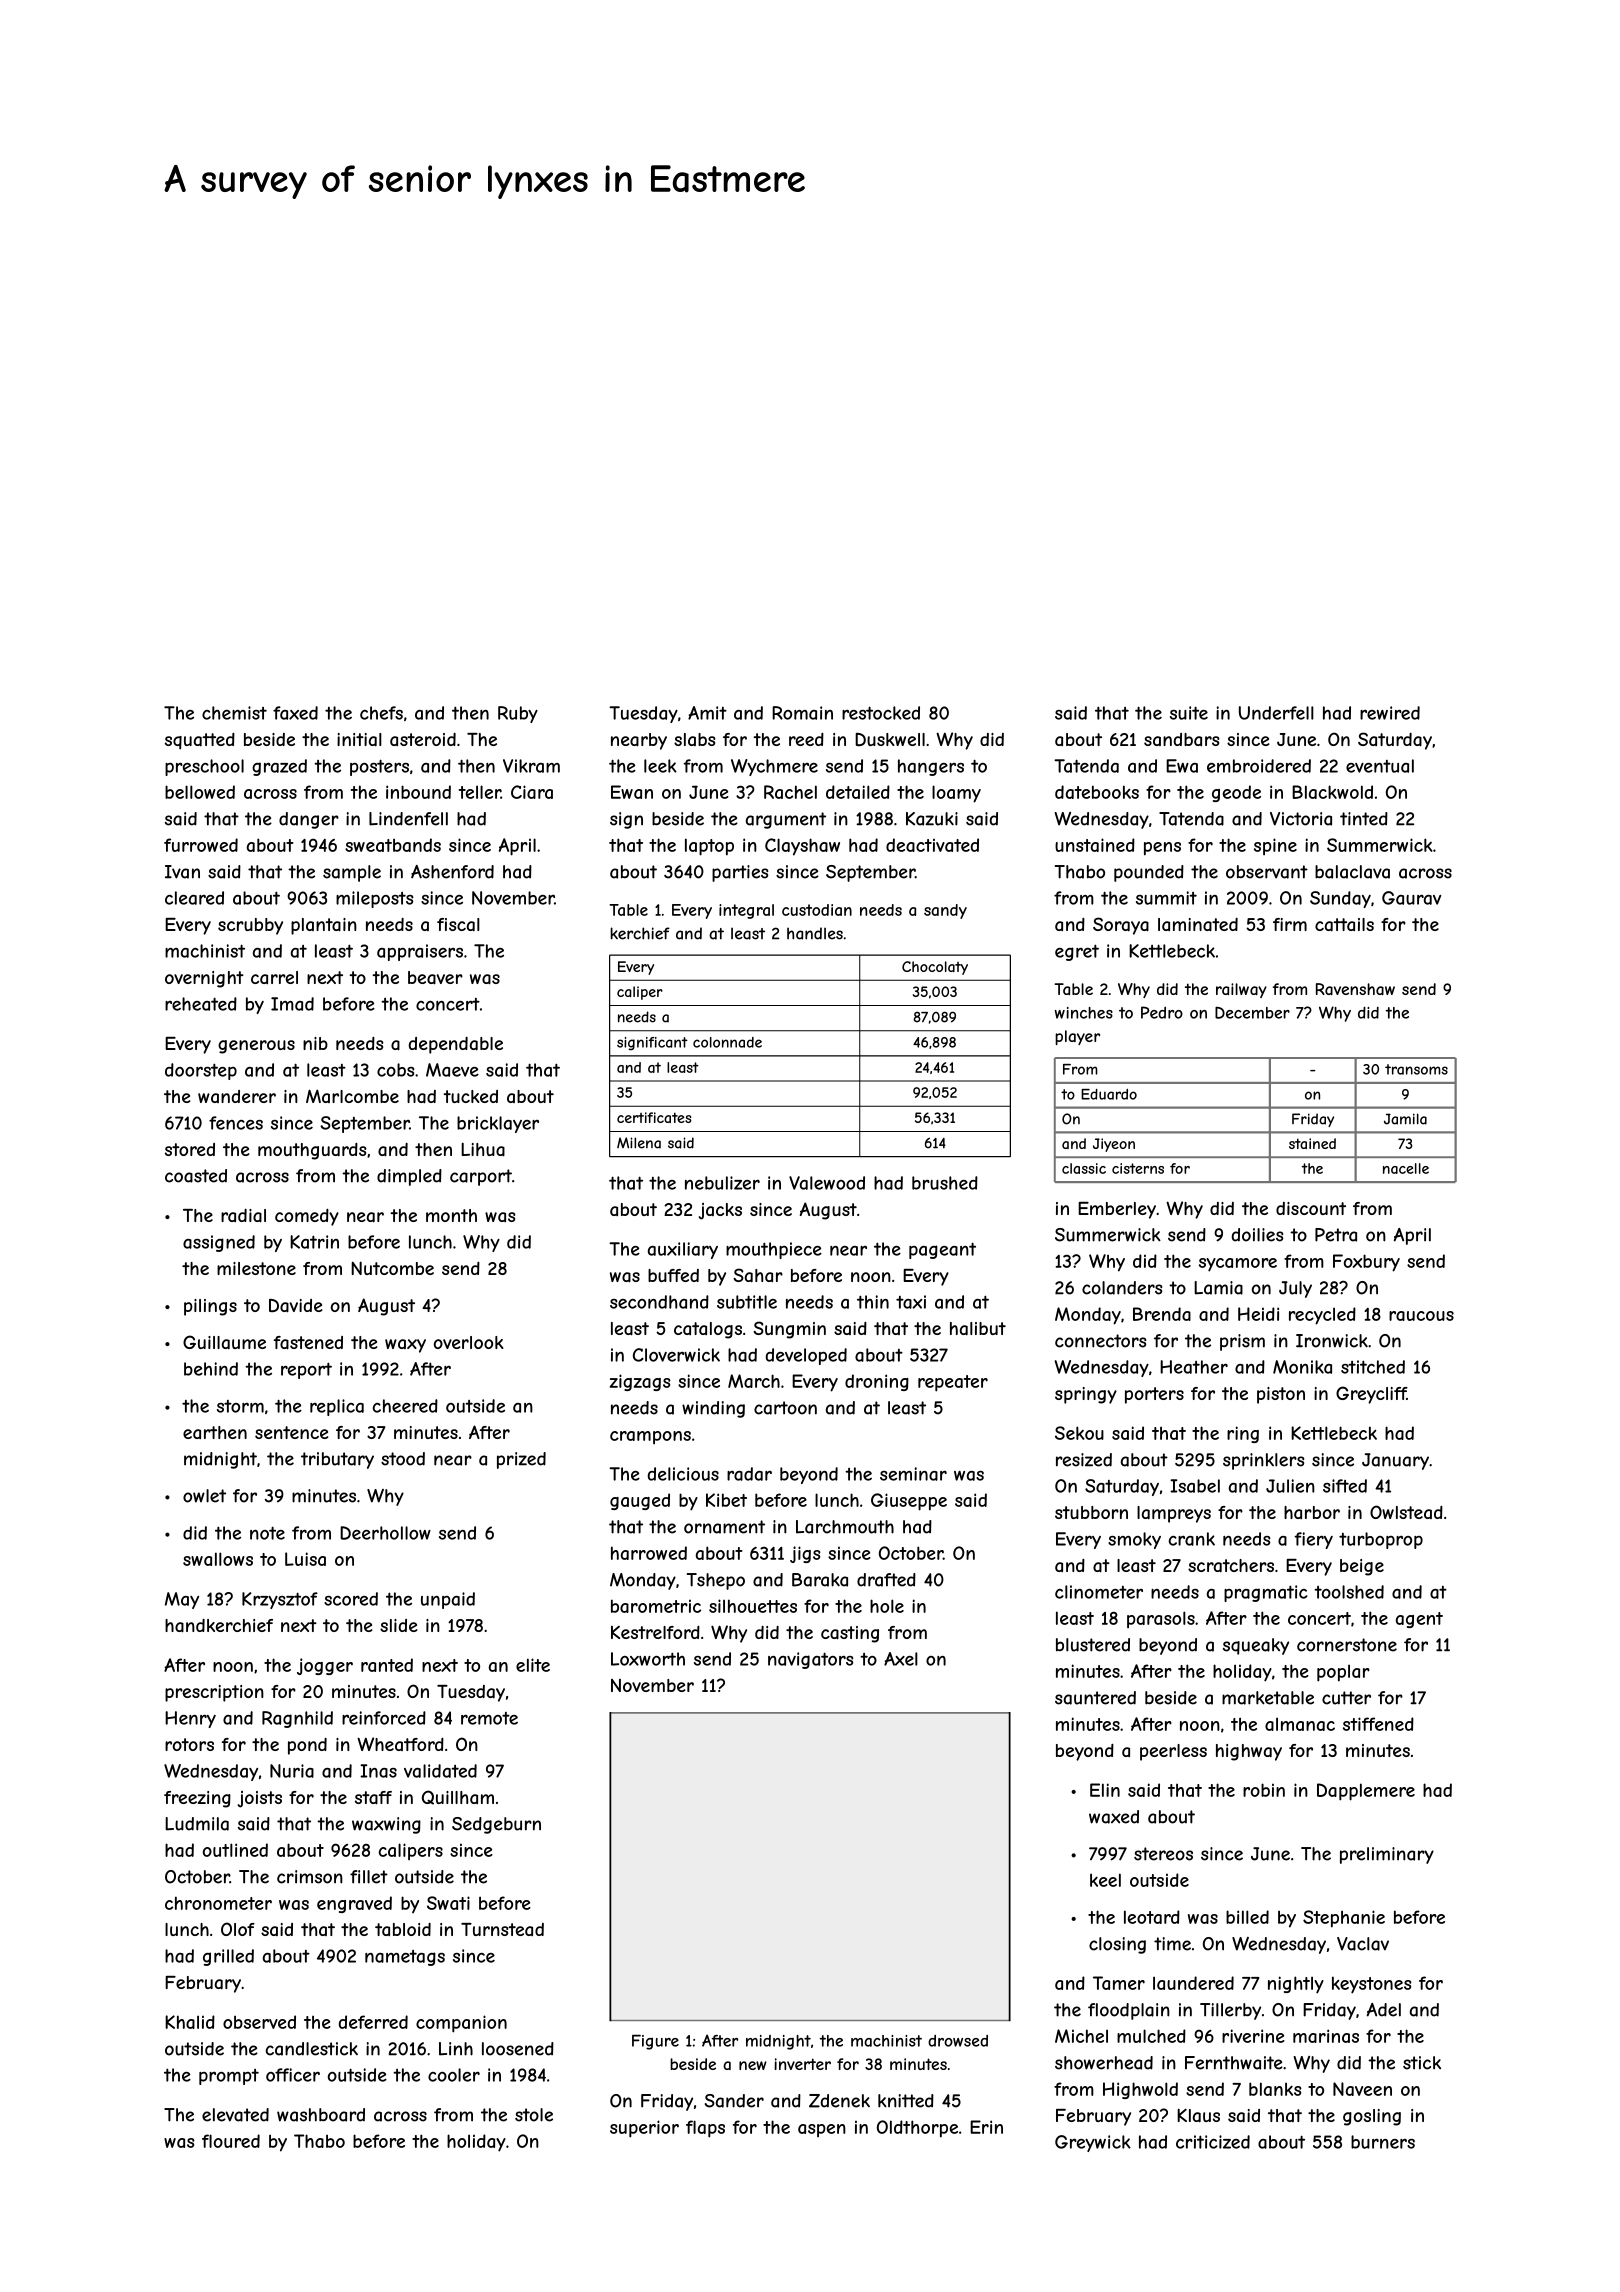 This screenshot has height=2292, width=1620. Describe the element at coordinates (373, 2022) in the screenshot. I see `deferred` at that location.
